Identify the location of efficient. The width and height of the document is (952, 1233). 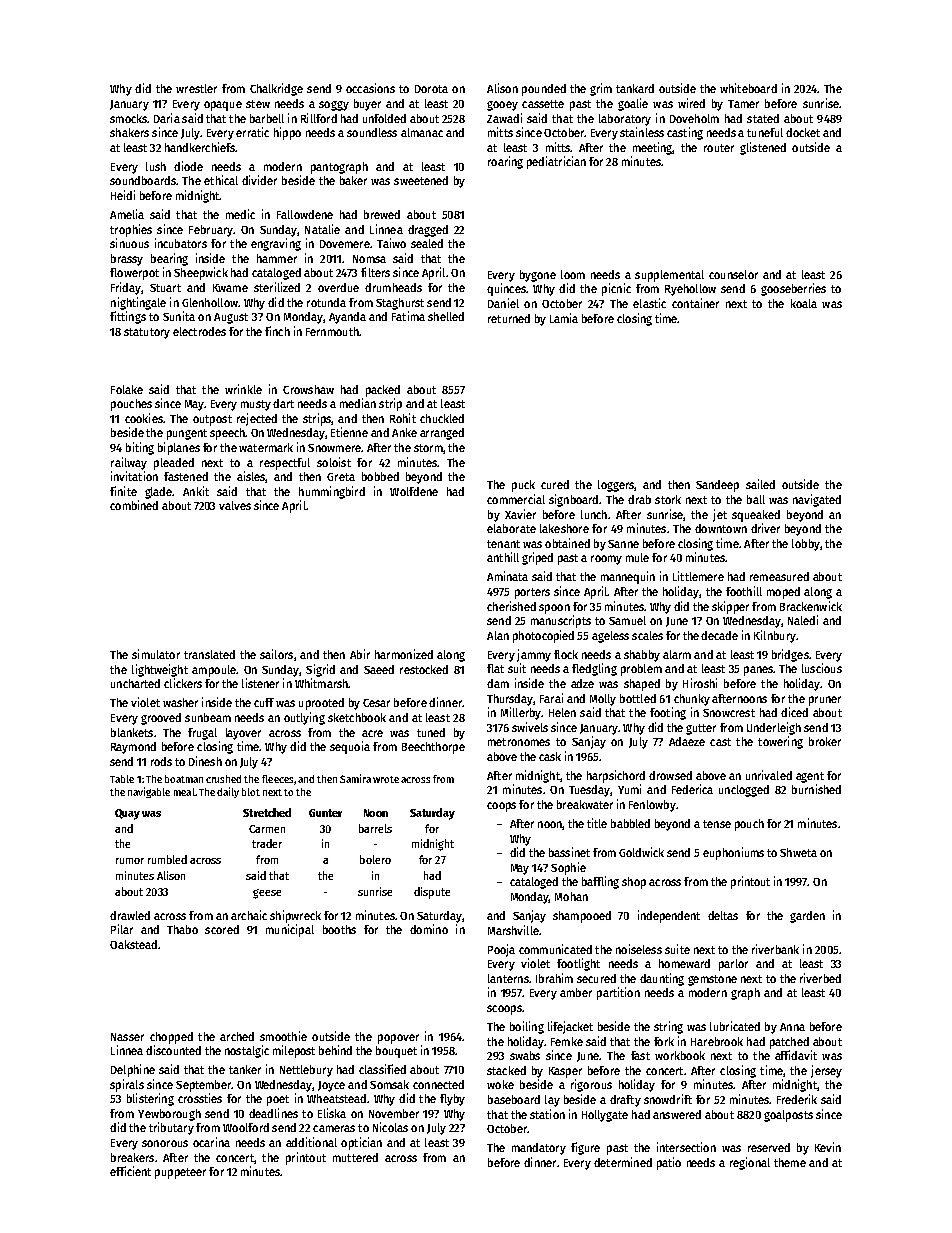
(130, 1171).
